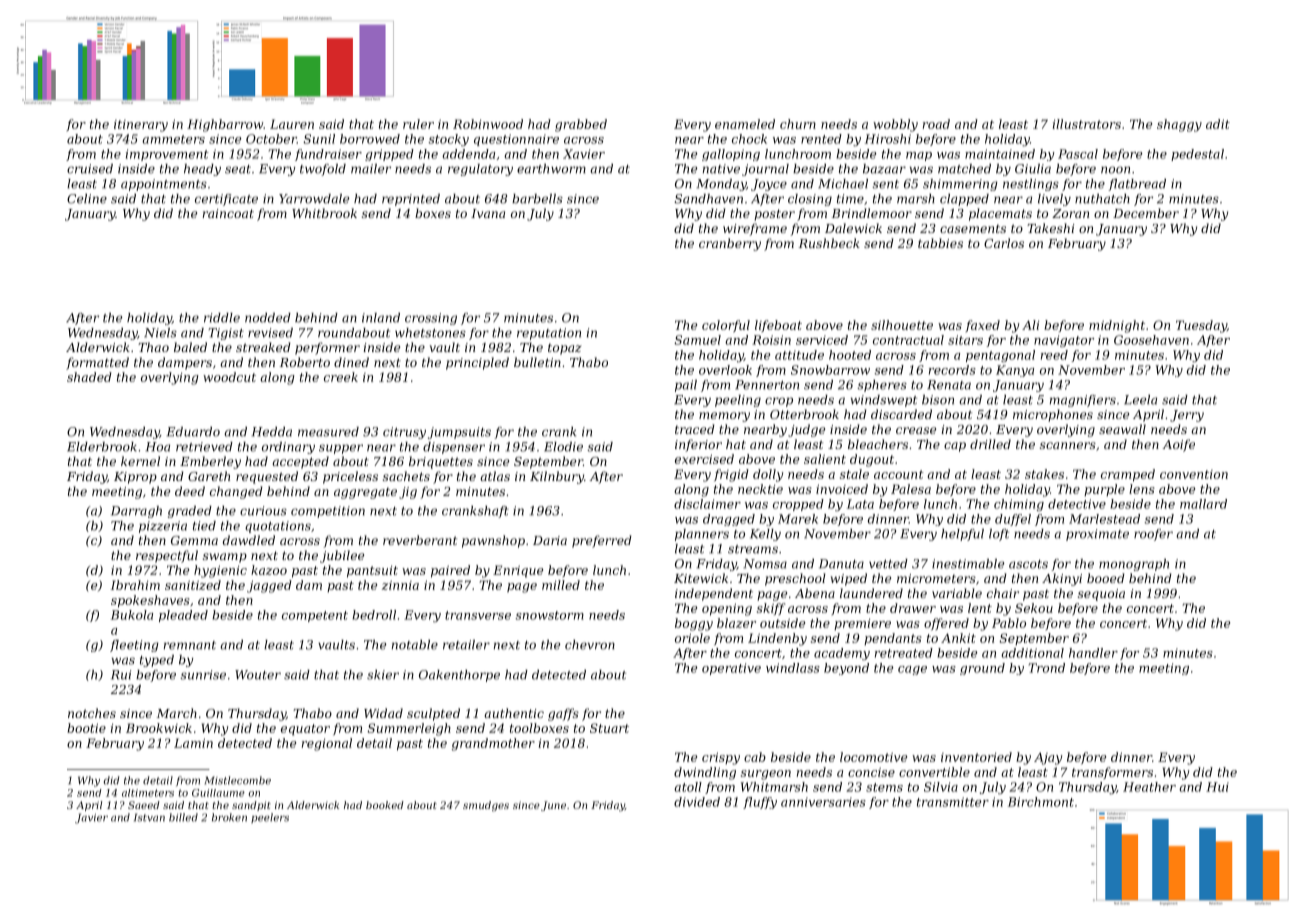 The height and width of the image is (924, 1308). What do you see at coordinates (1151, 340) in the image?
I see `Goosehaven` at bounding box center [1151, 340].
